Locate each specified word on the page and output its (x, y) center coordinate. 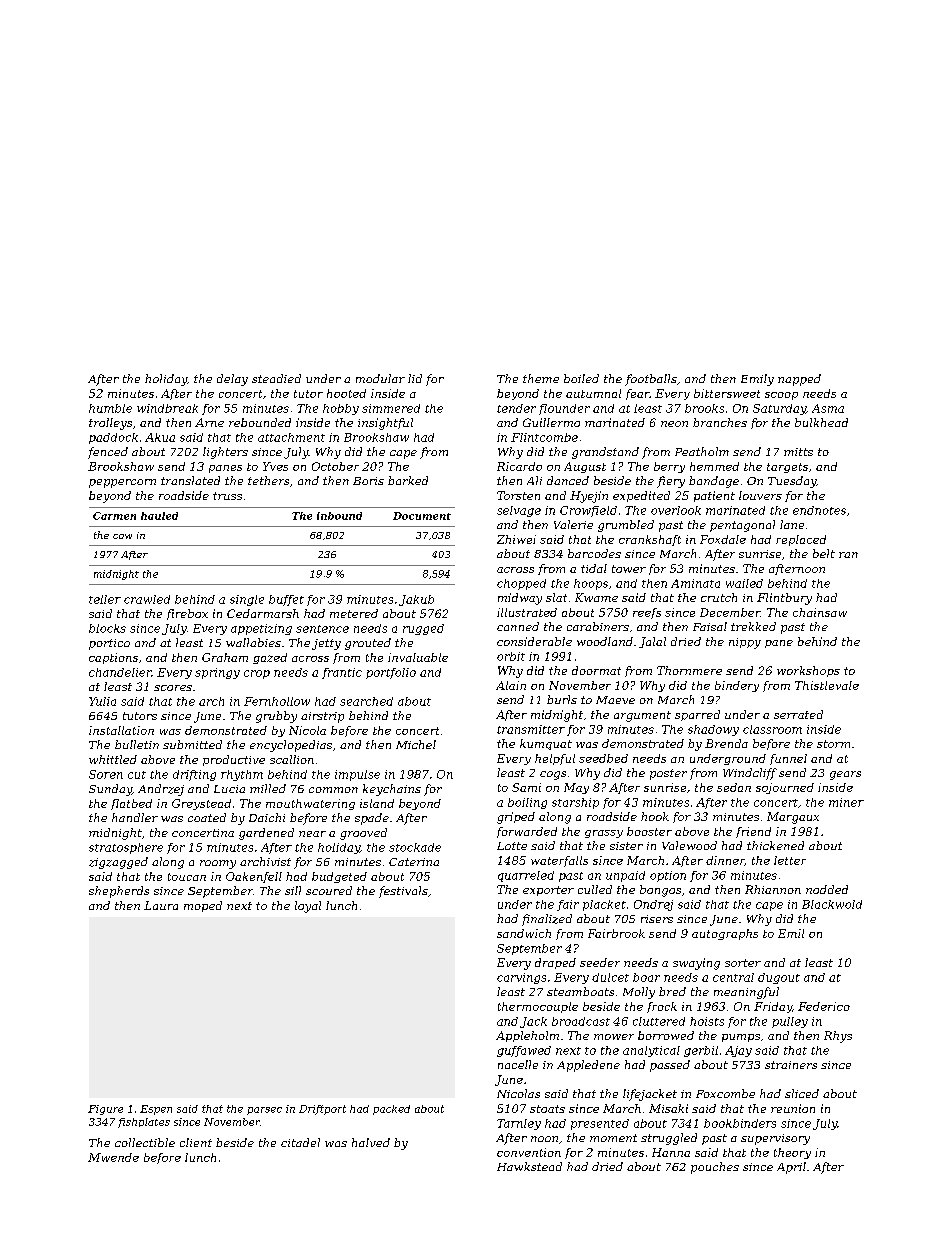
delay (232, 380)
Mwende (113, 1157)
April (791, 1168)
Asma (828, 408)
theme (541, 378)
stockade (415, 847)
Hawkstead (529, 1166)
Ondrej (653, 905)
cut (137, 775)
